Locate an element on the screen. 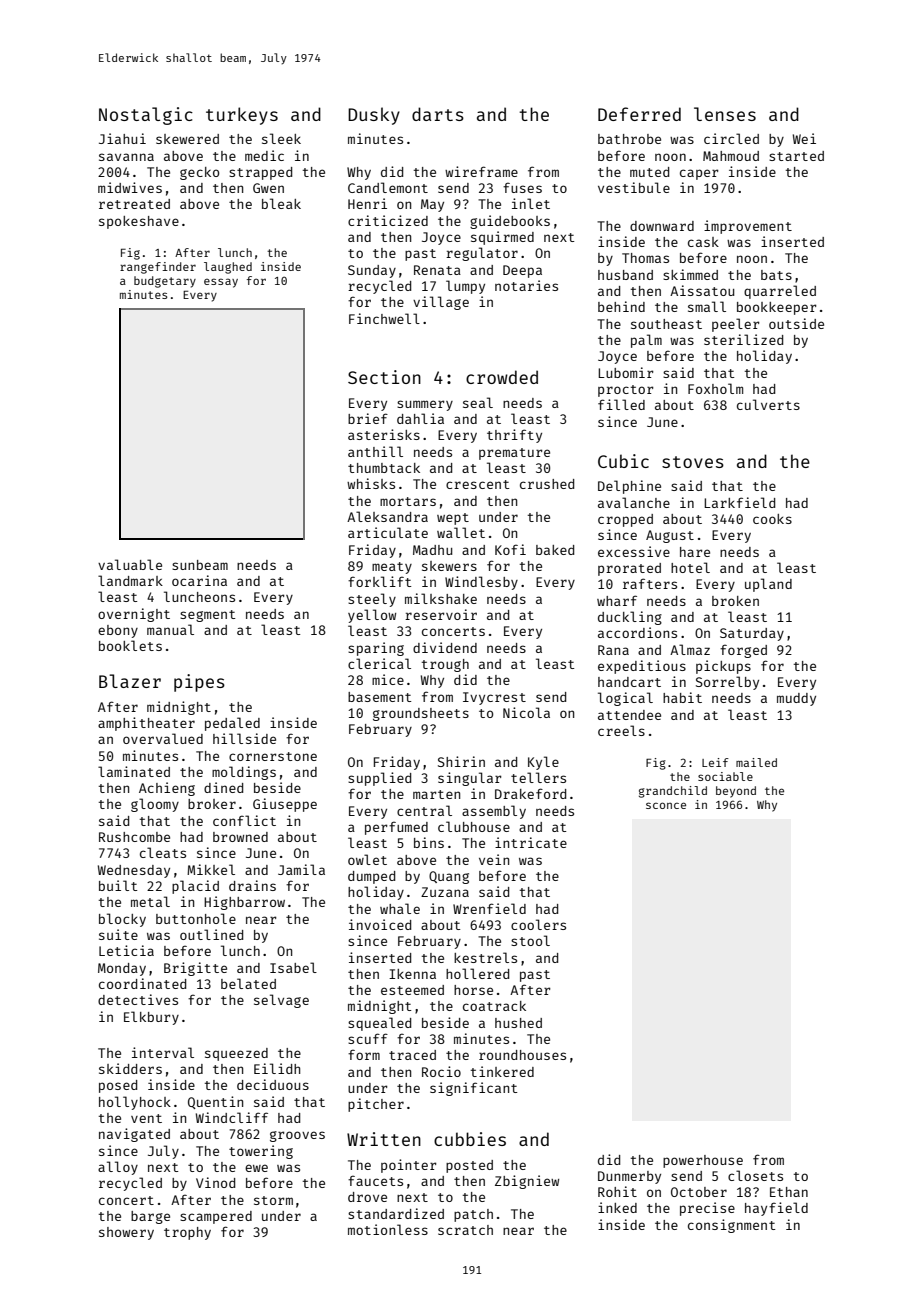 This screenshot has height=1308, width=924. Deferred is located at coordinates (639, 114).
